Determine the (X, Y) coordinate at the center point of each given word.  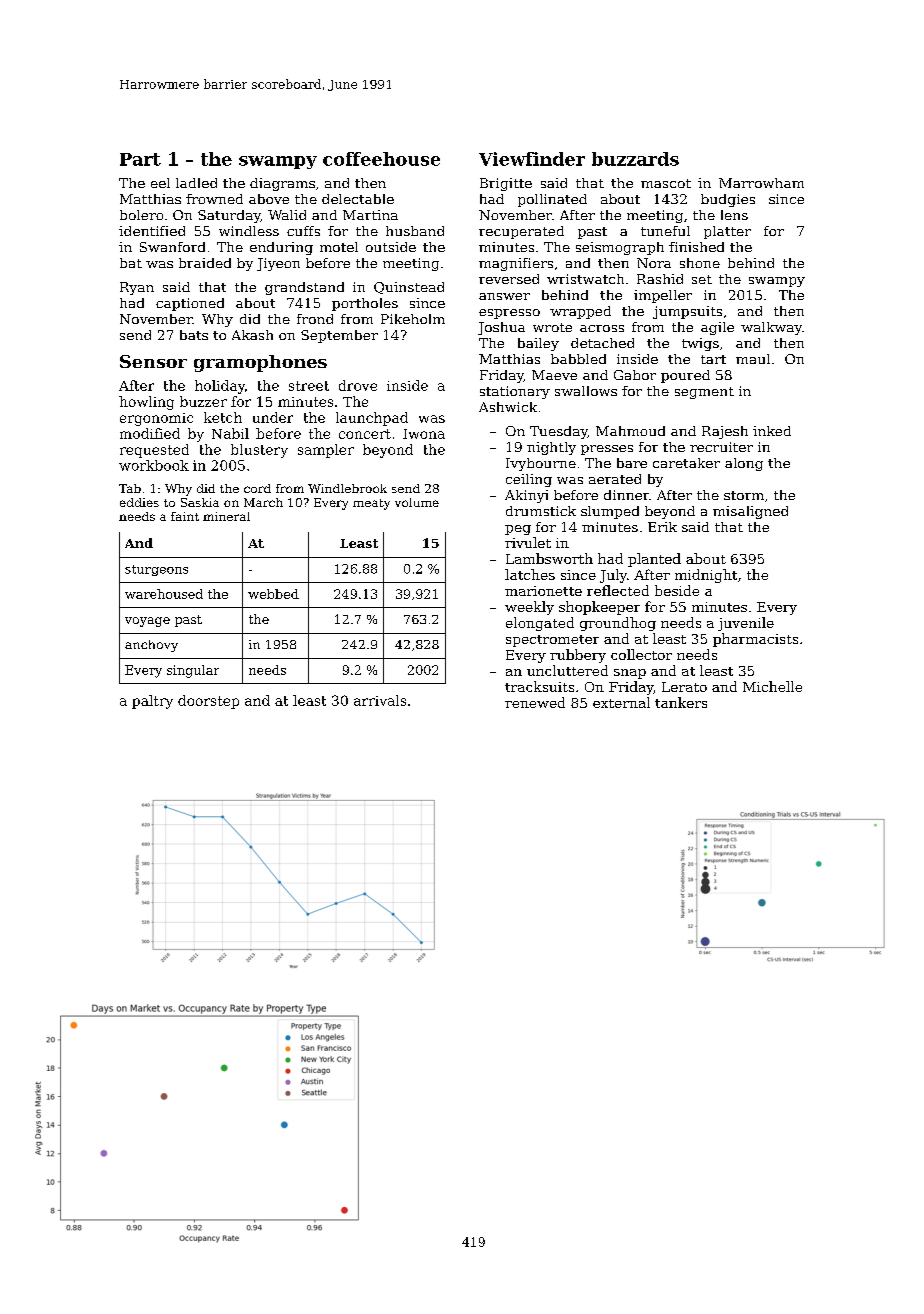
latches (530, 574)
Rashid (660, 279)
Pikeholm (413, 319)
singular (193, 671)
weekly (529, 608)
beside (677, 590)
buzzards (635, 159)
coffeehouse (381, 159)
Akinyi (526, 496)
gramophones (260, 363)
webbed (273, 594)
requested (154, 451)
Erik (662, 527)
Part (140, 159)
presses (607, 450)
